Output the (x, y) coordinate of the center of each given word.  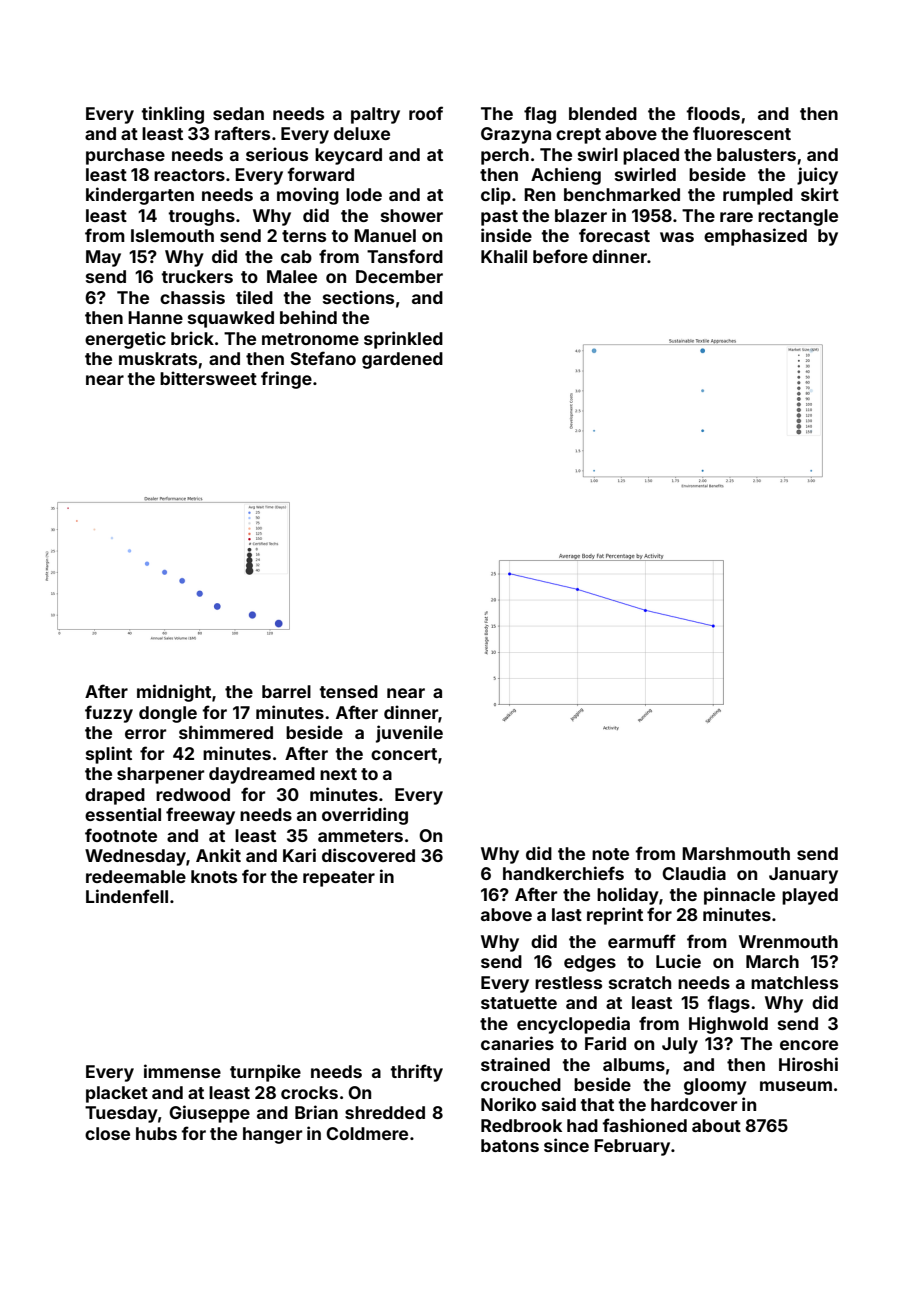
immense (182, 1071)
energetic (125, 340)
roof (426, 113)
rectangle (798, 217)
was (677, 237)
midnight (174, 693)
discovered (368, 855)
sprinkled (403, 340)
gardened (402, 360)
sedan (238, 113)
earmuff (642, 941)
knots (214, 876)
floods (713, 113)
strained (515, 1064)
